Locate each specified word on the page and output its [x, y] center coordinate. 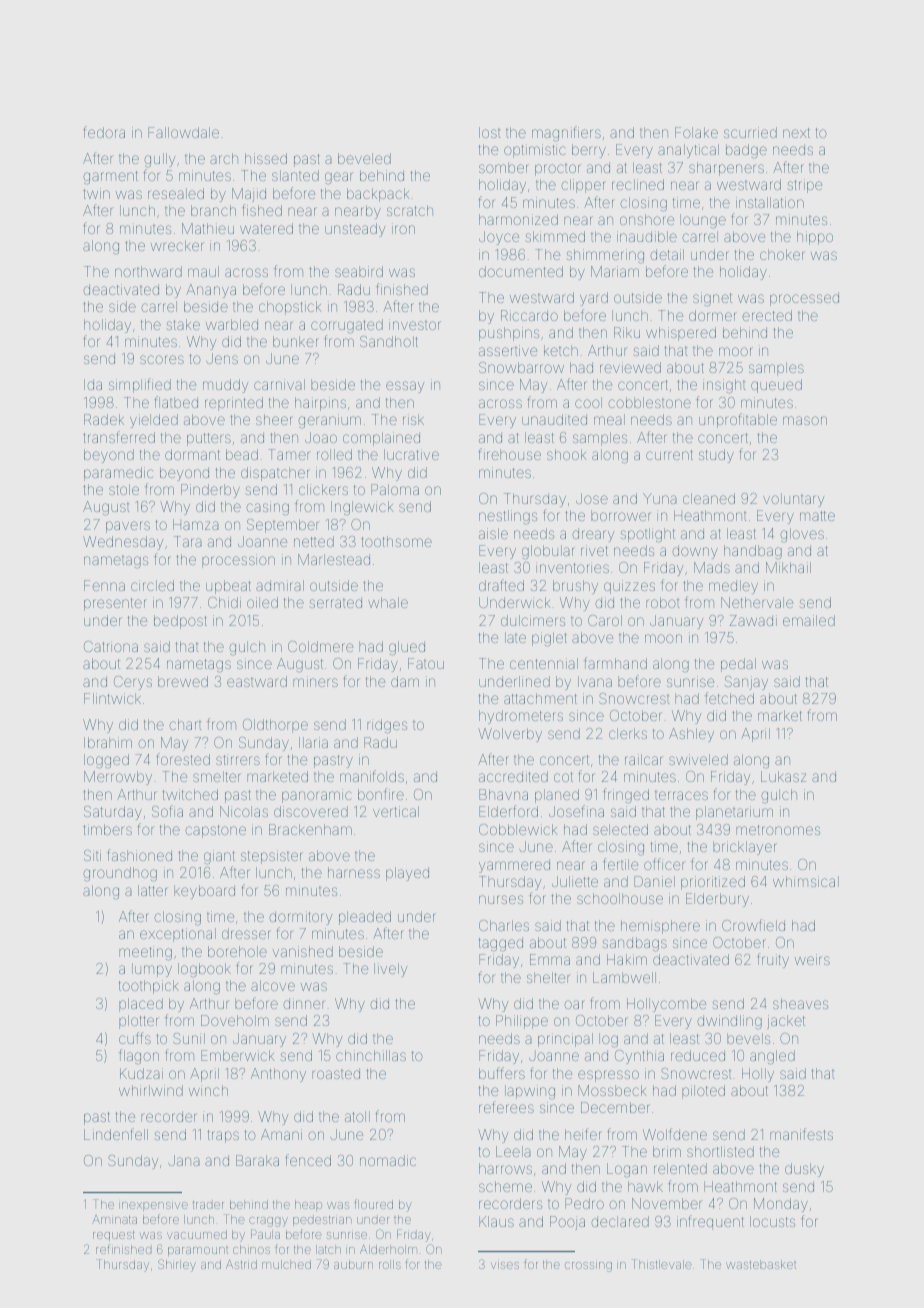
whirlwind [151, 1090]
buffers [502, 1073]
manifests [801, 1134]
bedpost [180, 622]
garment [110, 177]
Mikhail [788, 567]
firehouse [509, 454]
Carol [605, 620]
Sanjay [746, 683]
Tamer [289, 454]
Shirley [177, 1265]
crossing [588, 1267]
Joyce [499, 238]
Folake [696, 132]
